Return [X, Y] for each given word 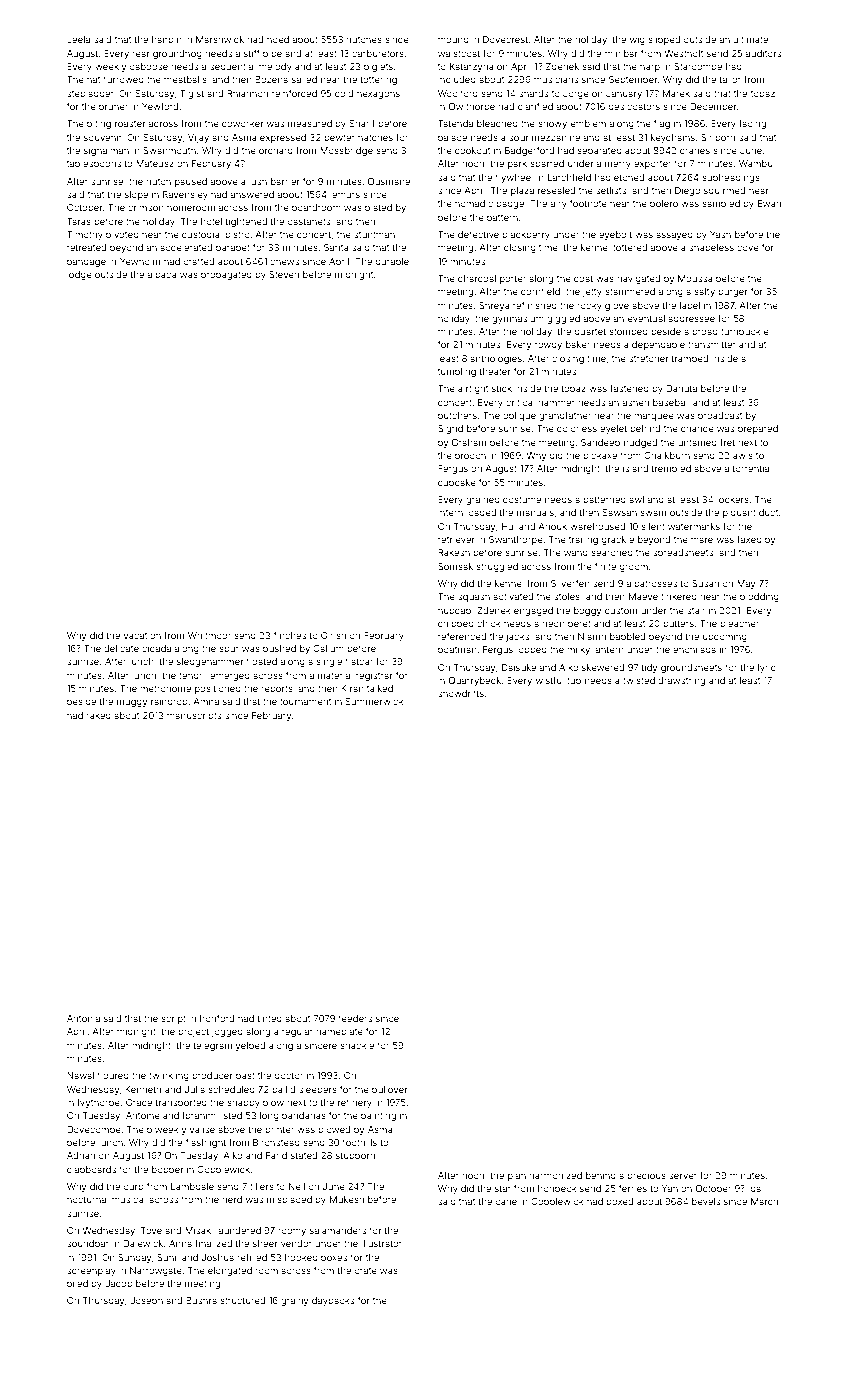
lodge [79, 275]
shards [533, 93]
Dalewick [143, 1243]
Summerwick [374, 701]
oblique [519, 416]
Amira [206, 701]
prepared [758, 429]
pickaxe [600, 456]
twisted [639, 680]
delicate [121, 648]
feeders [355, 1018]
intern [450, 512]
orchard [276, 150]
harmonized [555, 1175]
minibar [621, 53]
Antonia [83, 1018]
